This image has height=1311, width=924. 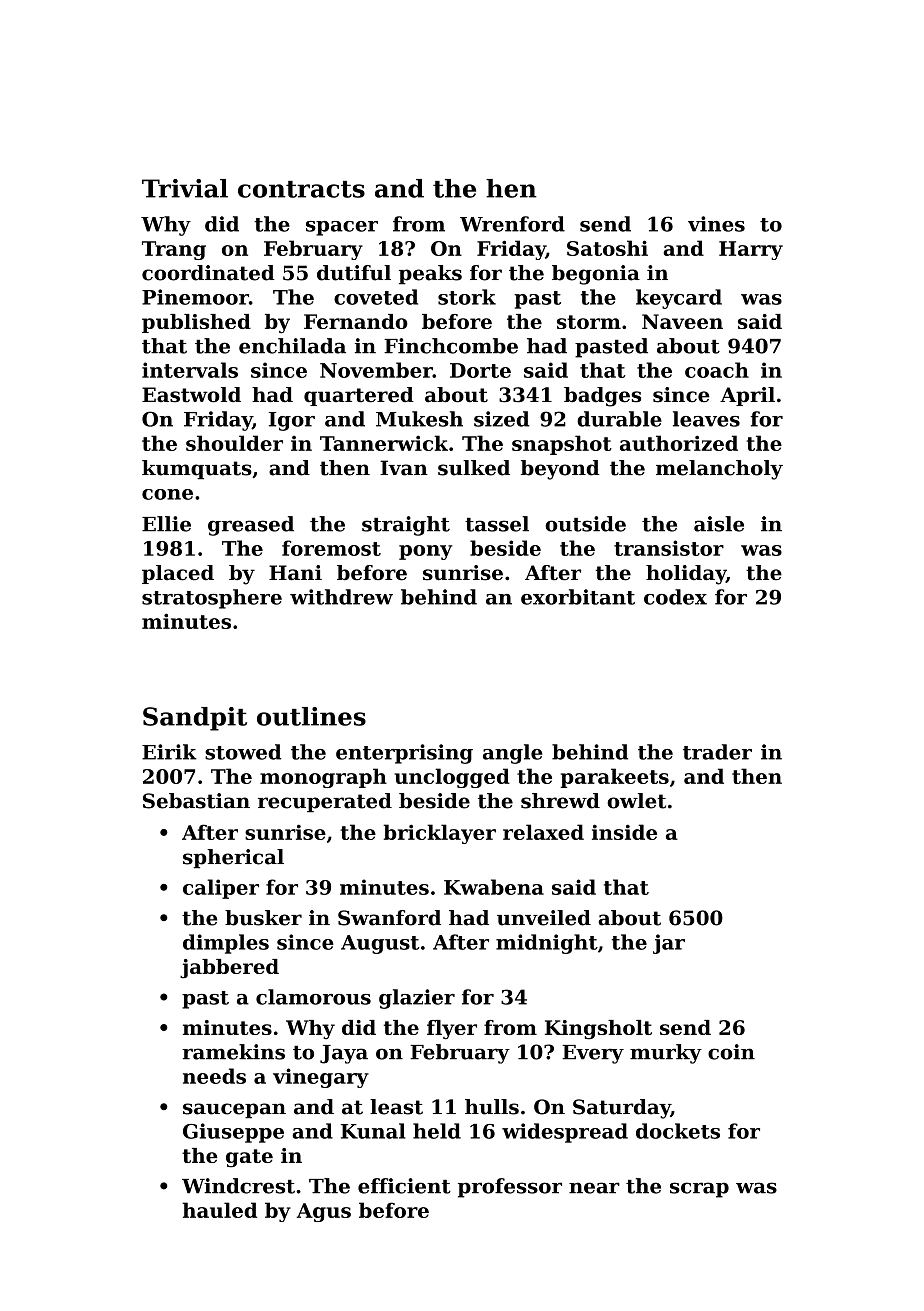 I want to click on Giuseppe, so click(x=233, y=1133).
